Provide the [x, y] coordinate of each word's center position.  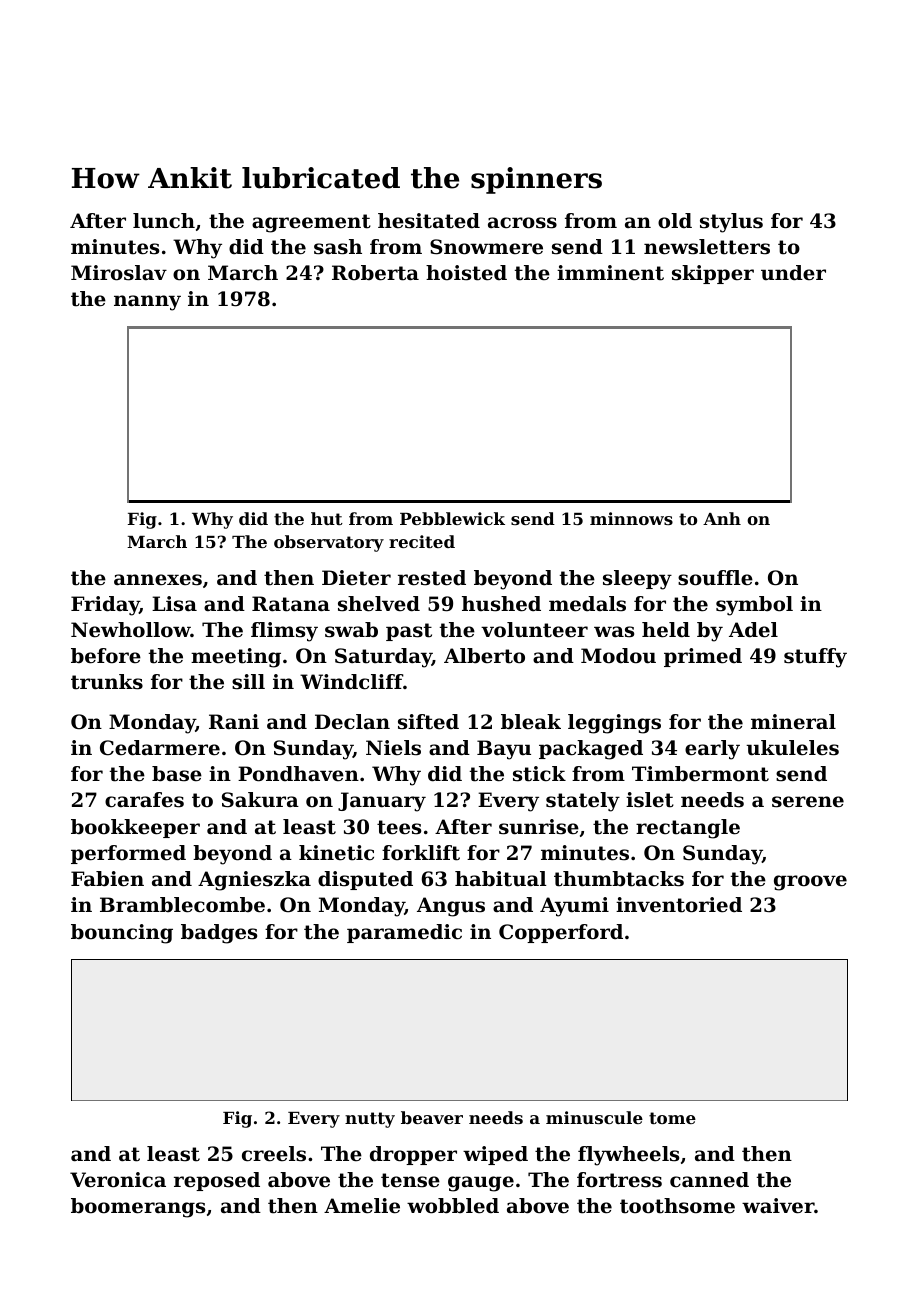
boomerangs [138, 1208]
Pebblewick [452, 518]
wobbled [453, 1206]
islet [650, 800]
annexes [158, 580]
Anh [722, 518]
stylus [731, 223]
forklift [421, 853]
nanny [147, 303]
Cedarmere [160, 748]
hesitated [429, 221]
